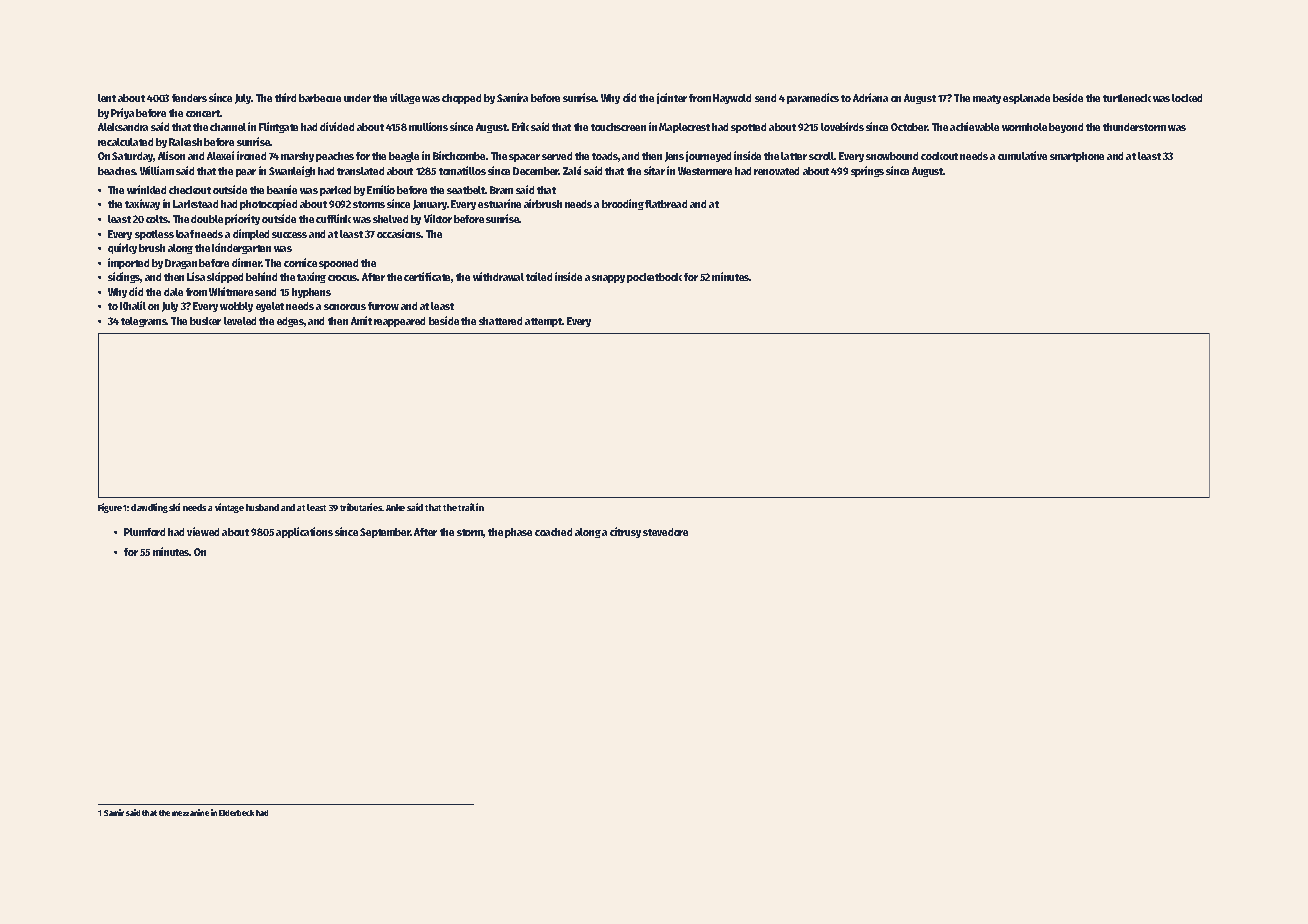  Describe the element at coordinates (539, 276) in the screenshot. I see `toiled` at that location.
